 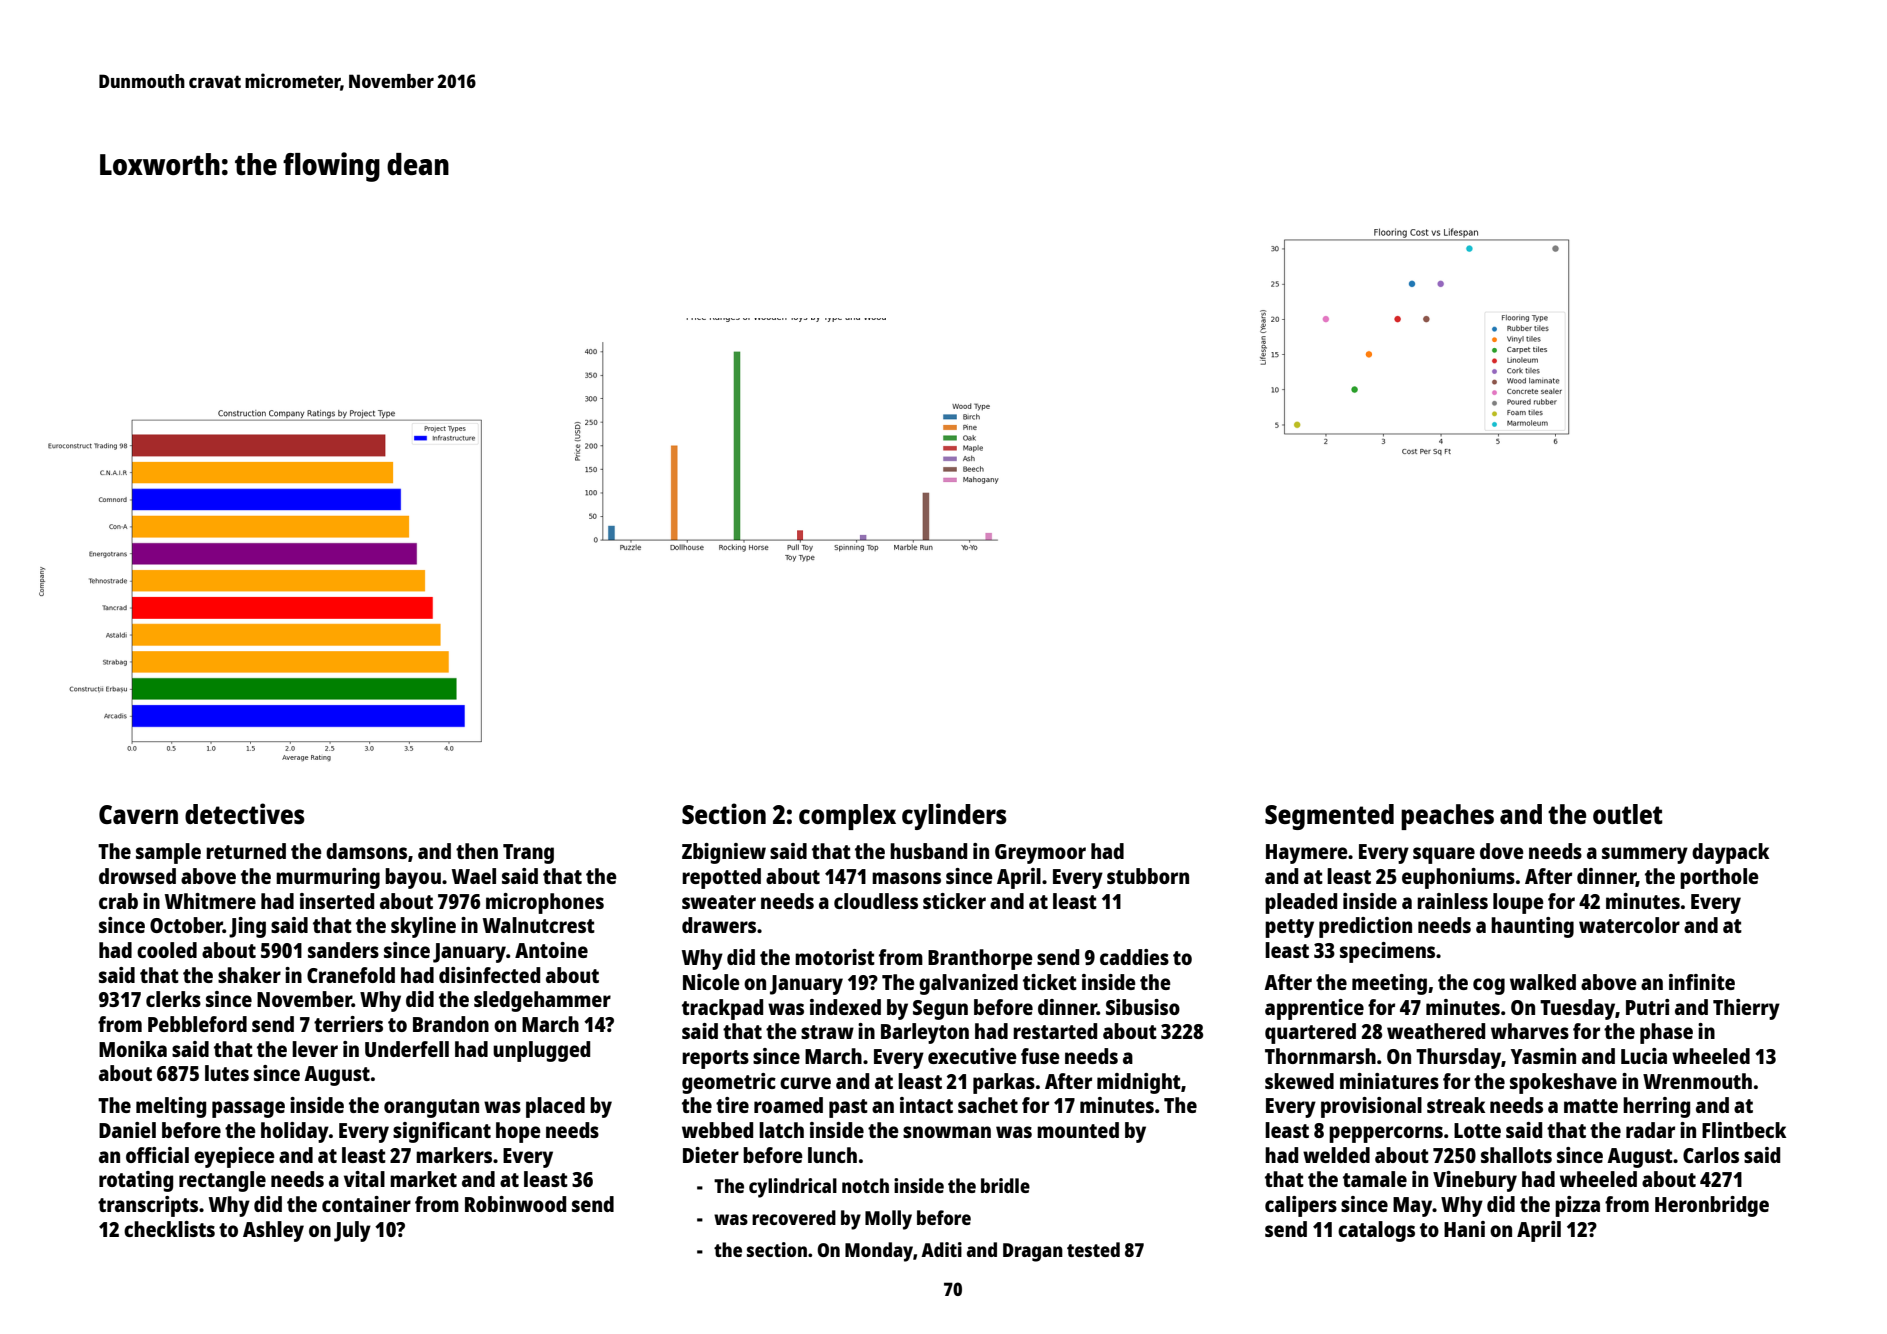 I want to click on Dragan, so click(x=1033, y=1252).
